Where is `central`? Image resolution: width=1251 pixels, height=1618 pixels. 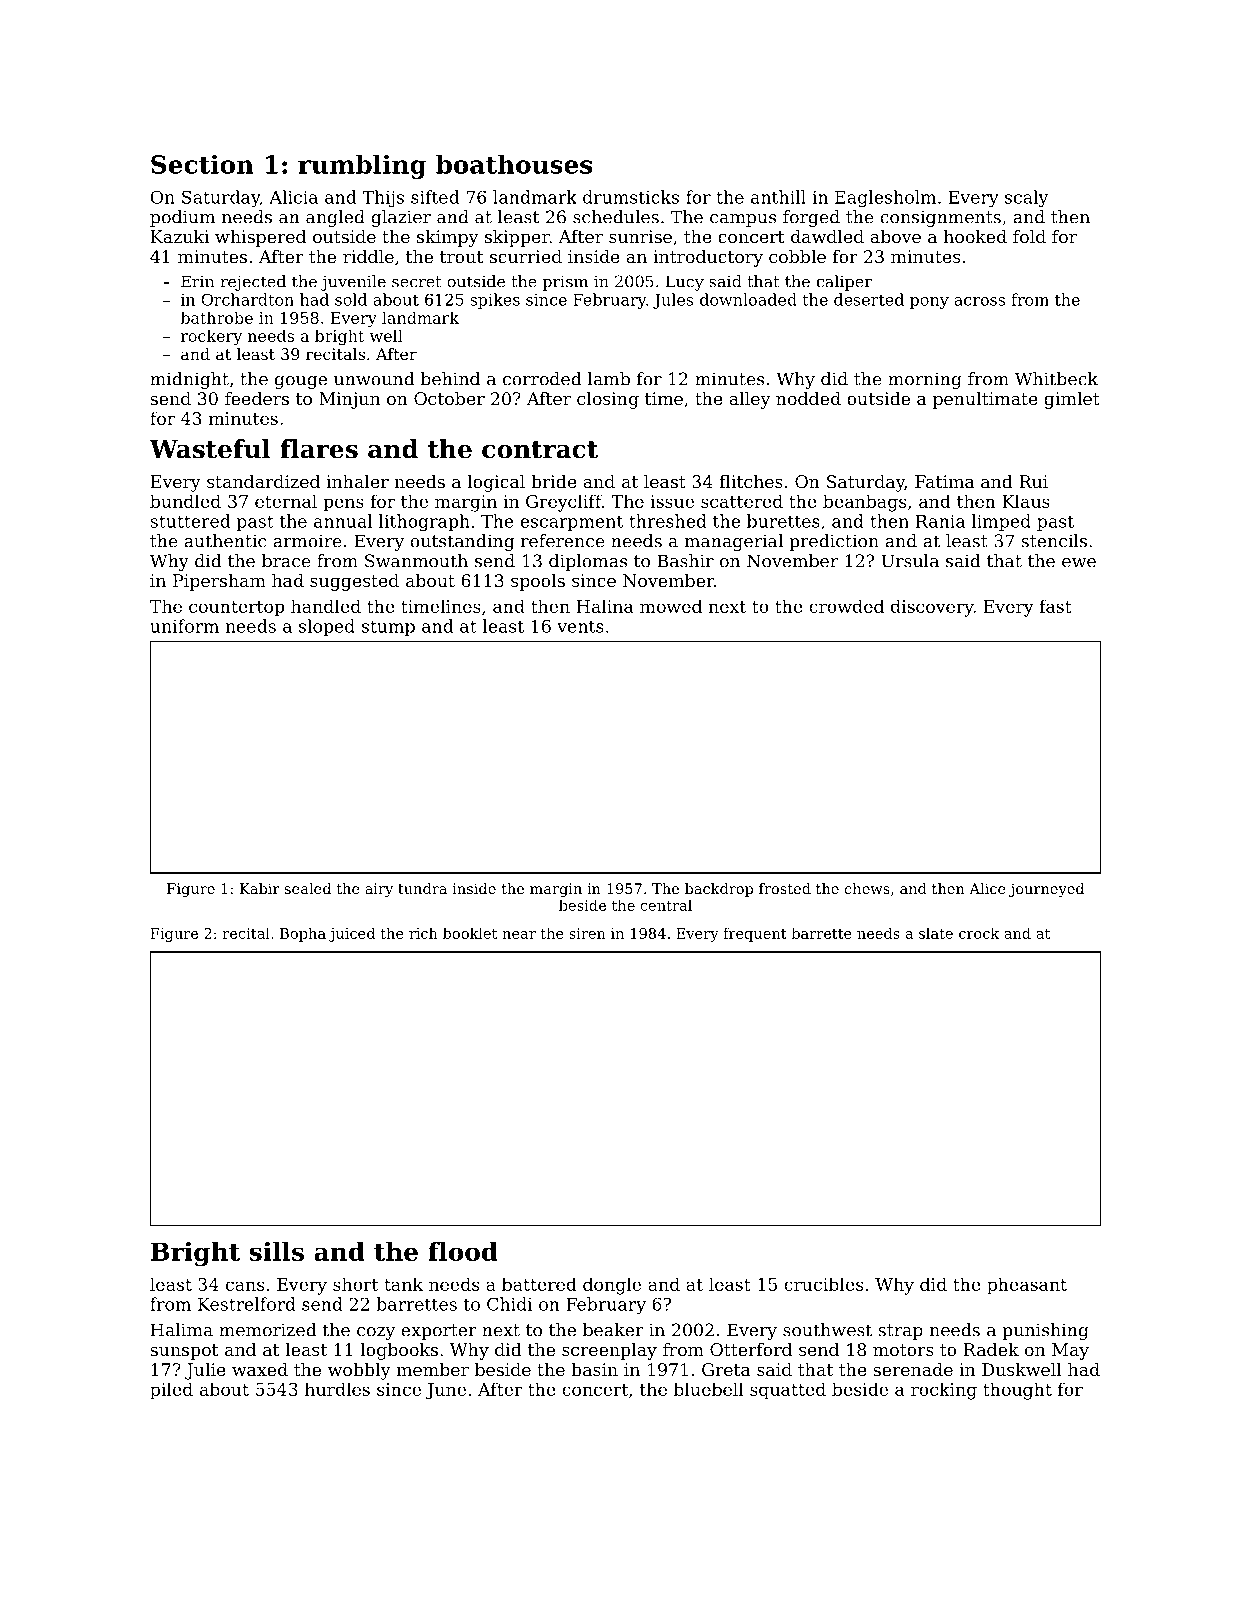 central is located at coordinates (666, 905).
